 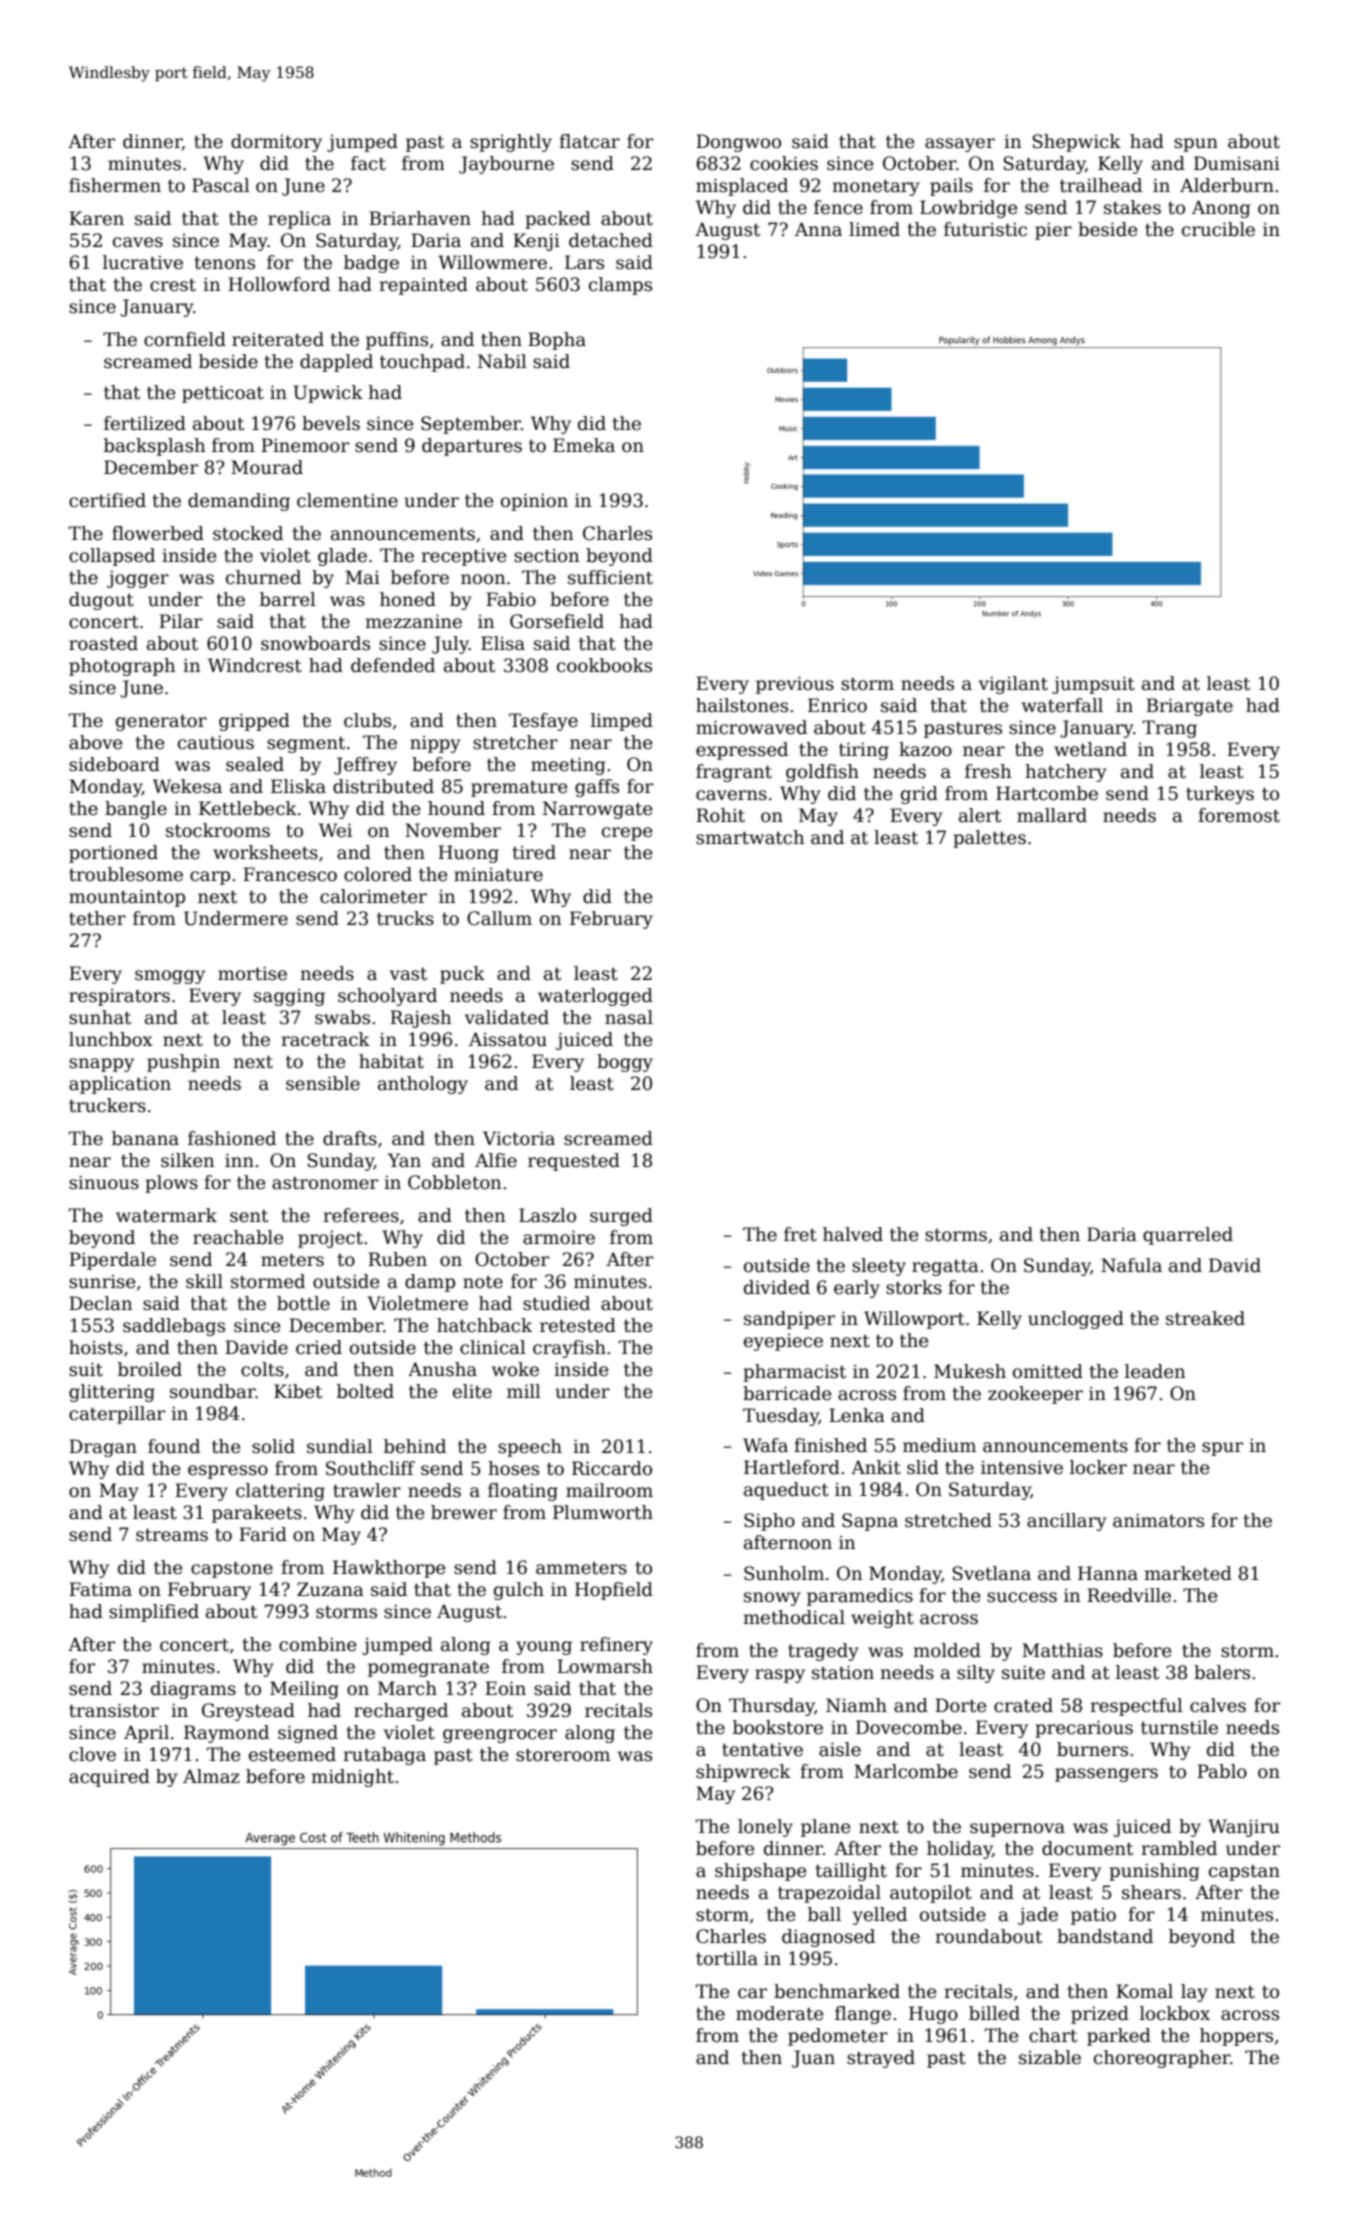 I want to click on replica, so click(x=299, y=220).
